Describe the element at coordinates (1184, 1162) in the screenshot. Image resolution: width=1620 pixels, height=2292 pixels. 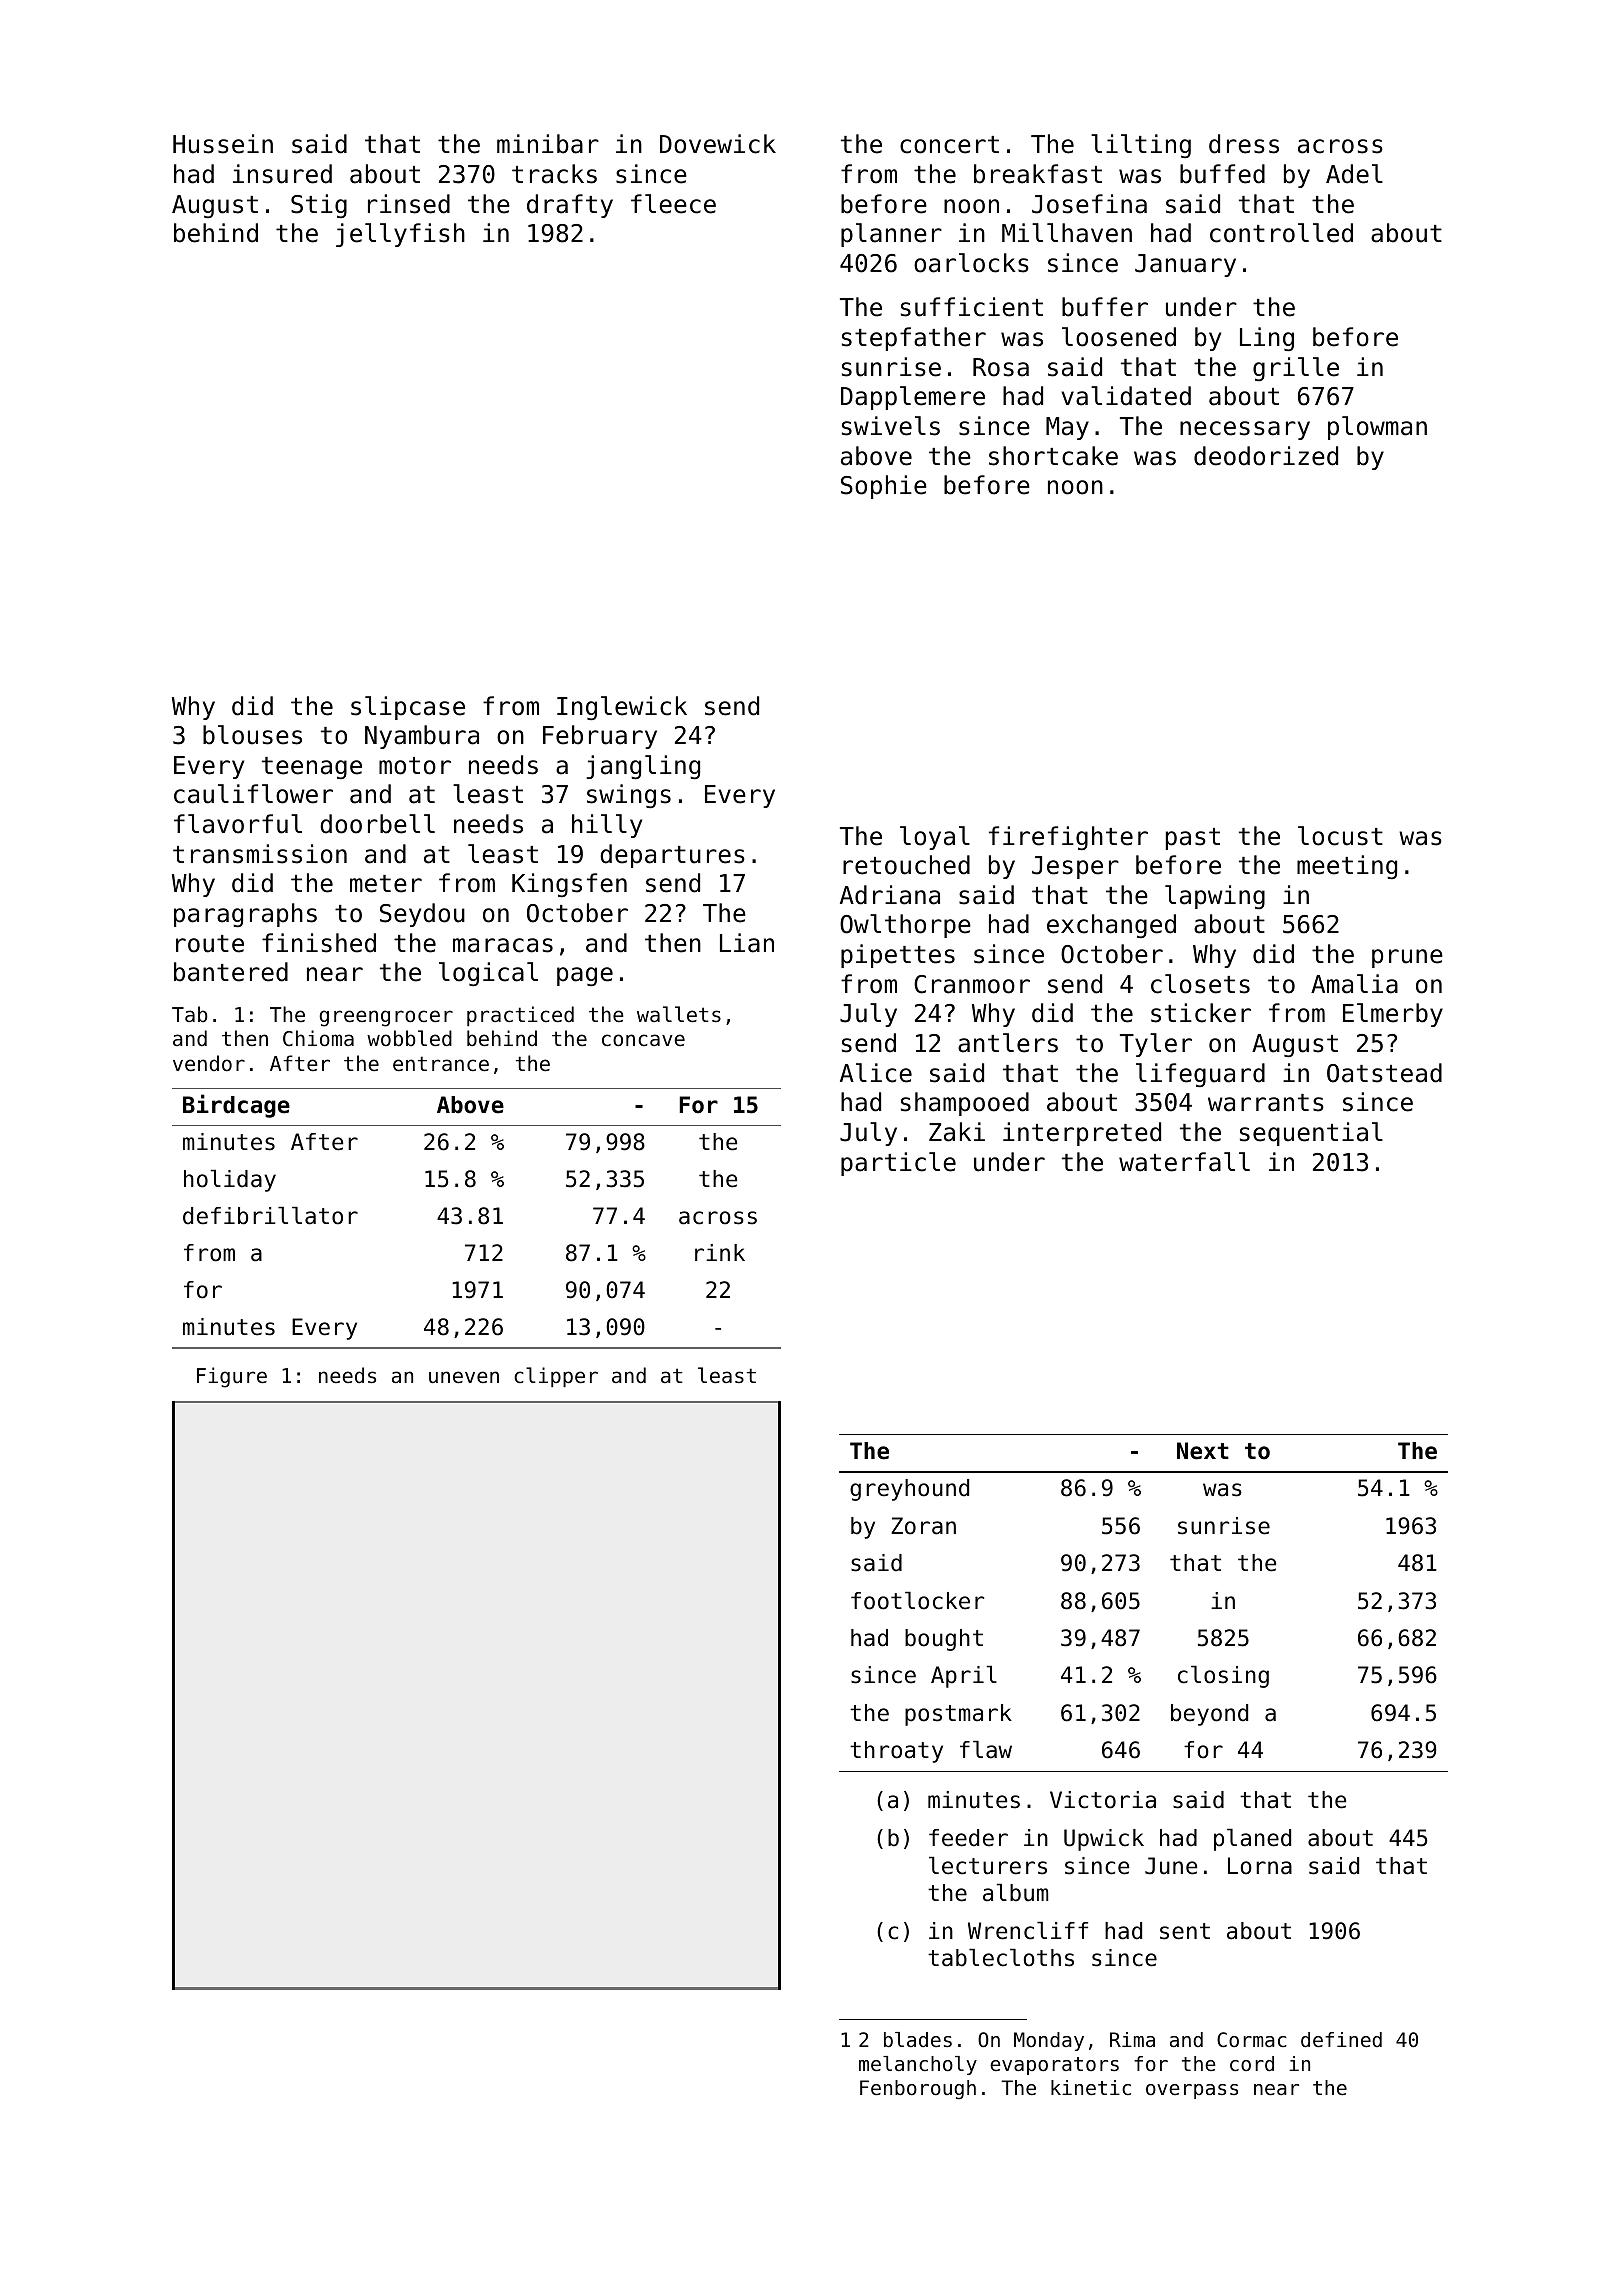
I see `waterfall` at that location.
